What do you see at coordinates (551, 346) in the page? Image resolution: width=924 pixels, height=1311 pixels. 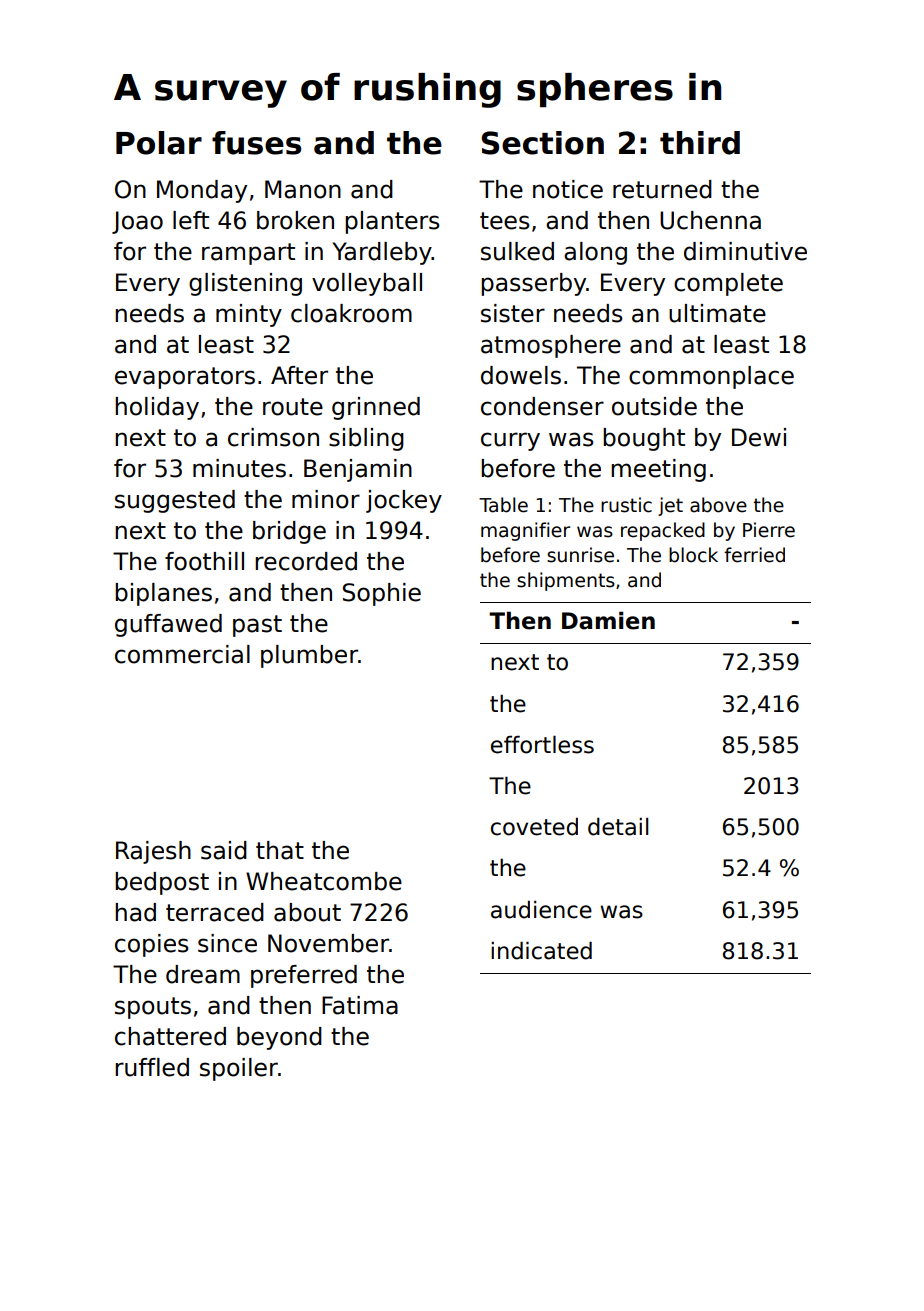 I see `atmosphere` at bounding box center [551, 346].
